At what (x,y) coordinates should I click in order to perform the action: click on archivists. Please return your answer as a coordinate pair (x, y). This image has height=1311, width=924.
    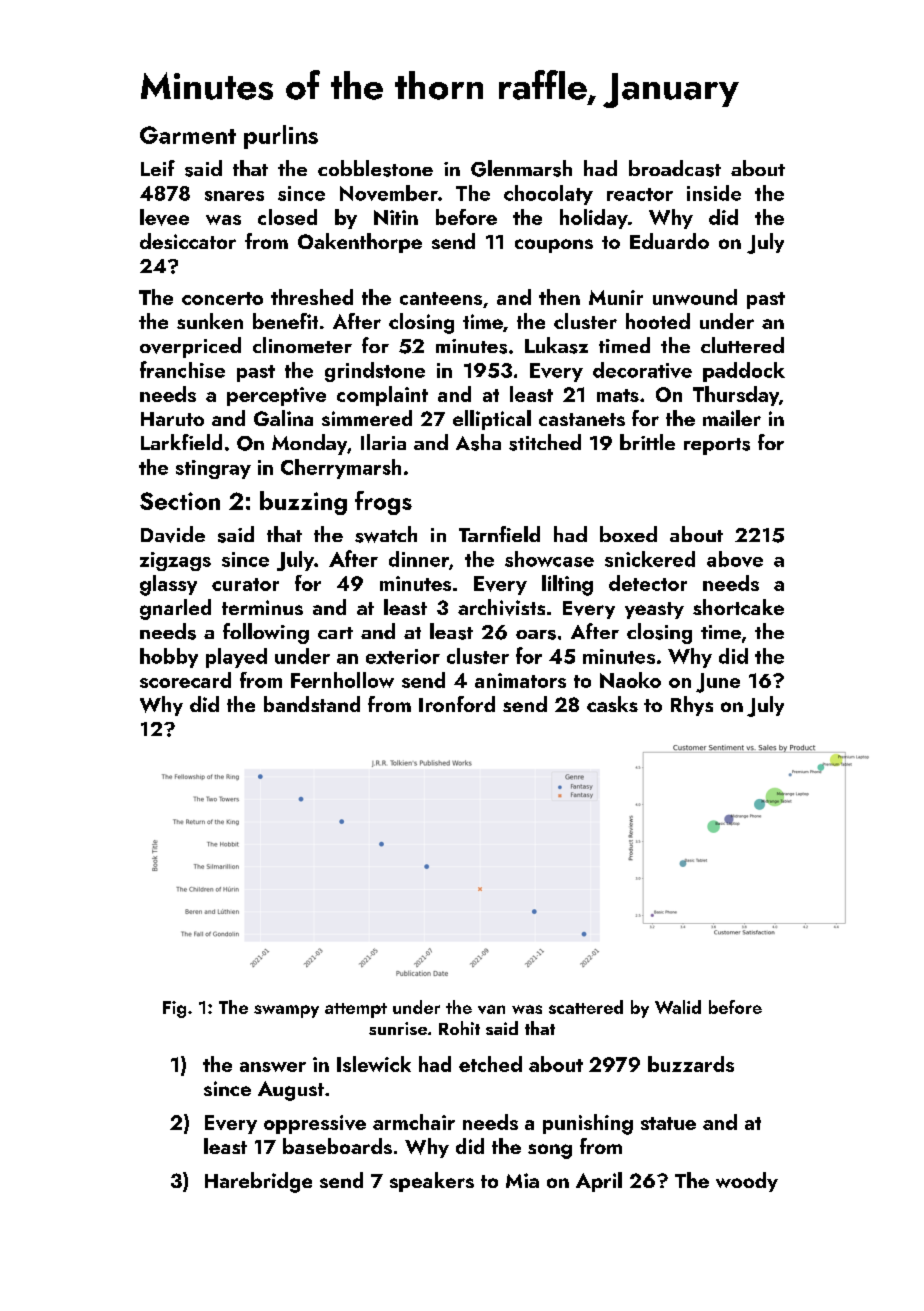
    Looking at the image, I should click on (501, 607).
